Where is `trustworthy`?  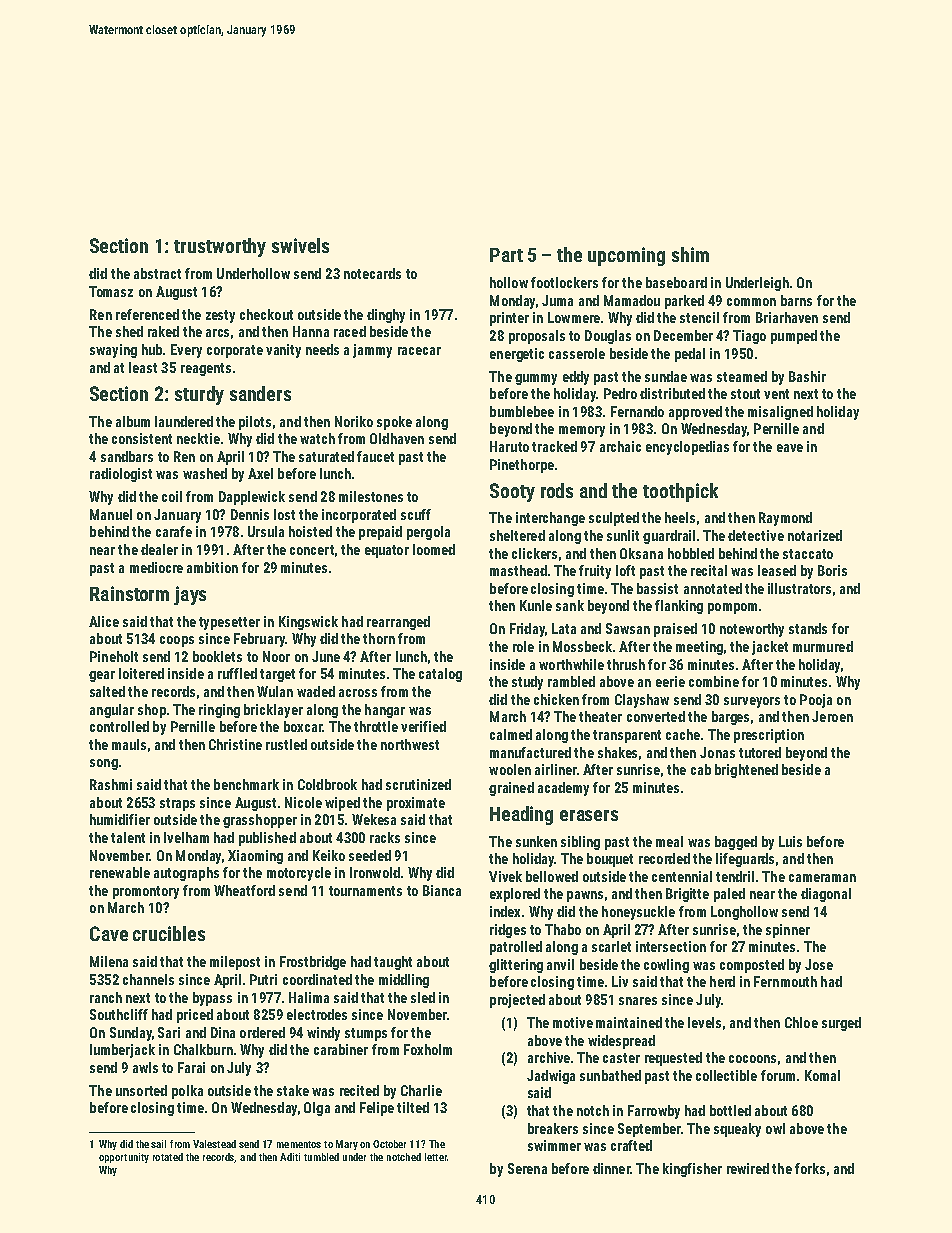 trustworthy is located at coordinates (220, 247).
